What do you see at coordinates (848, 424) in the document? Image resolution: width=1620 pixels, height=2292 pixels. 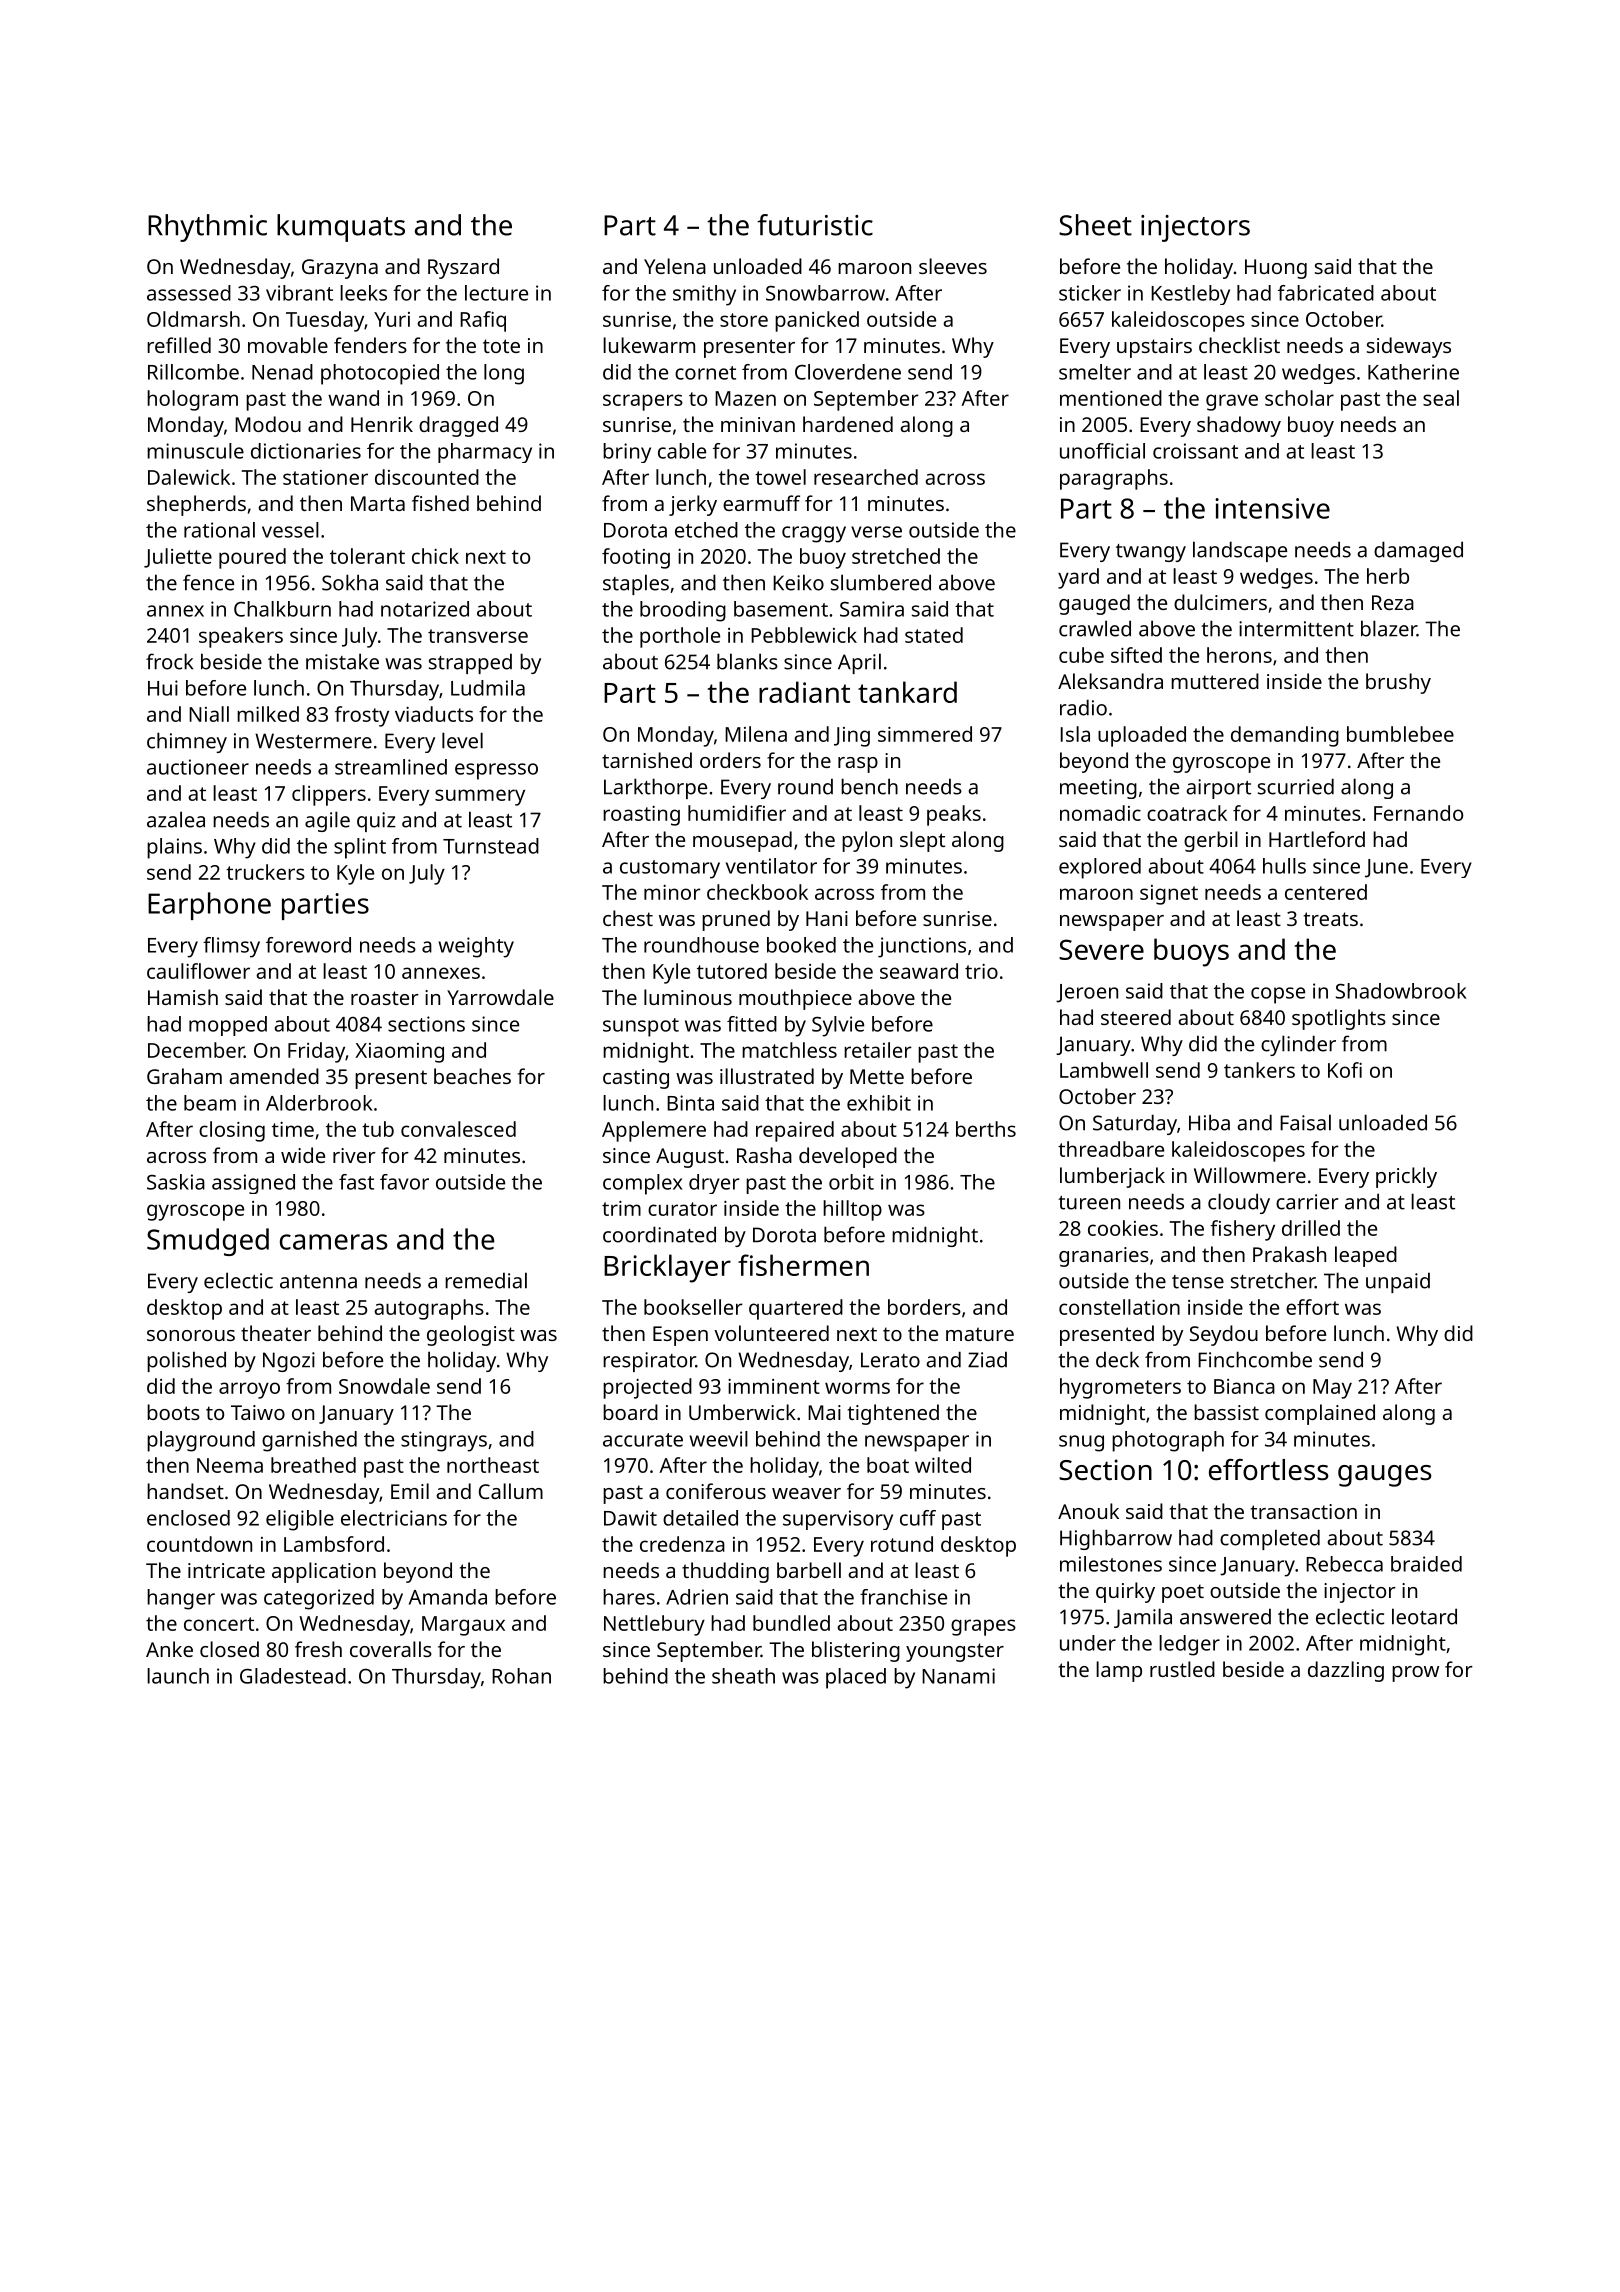 I see `hardened` at bounding box center [848, 424].
